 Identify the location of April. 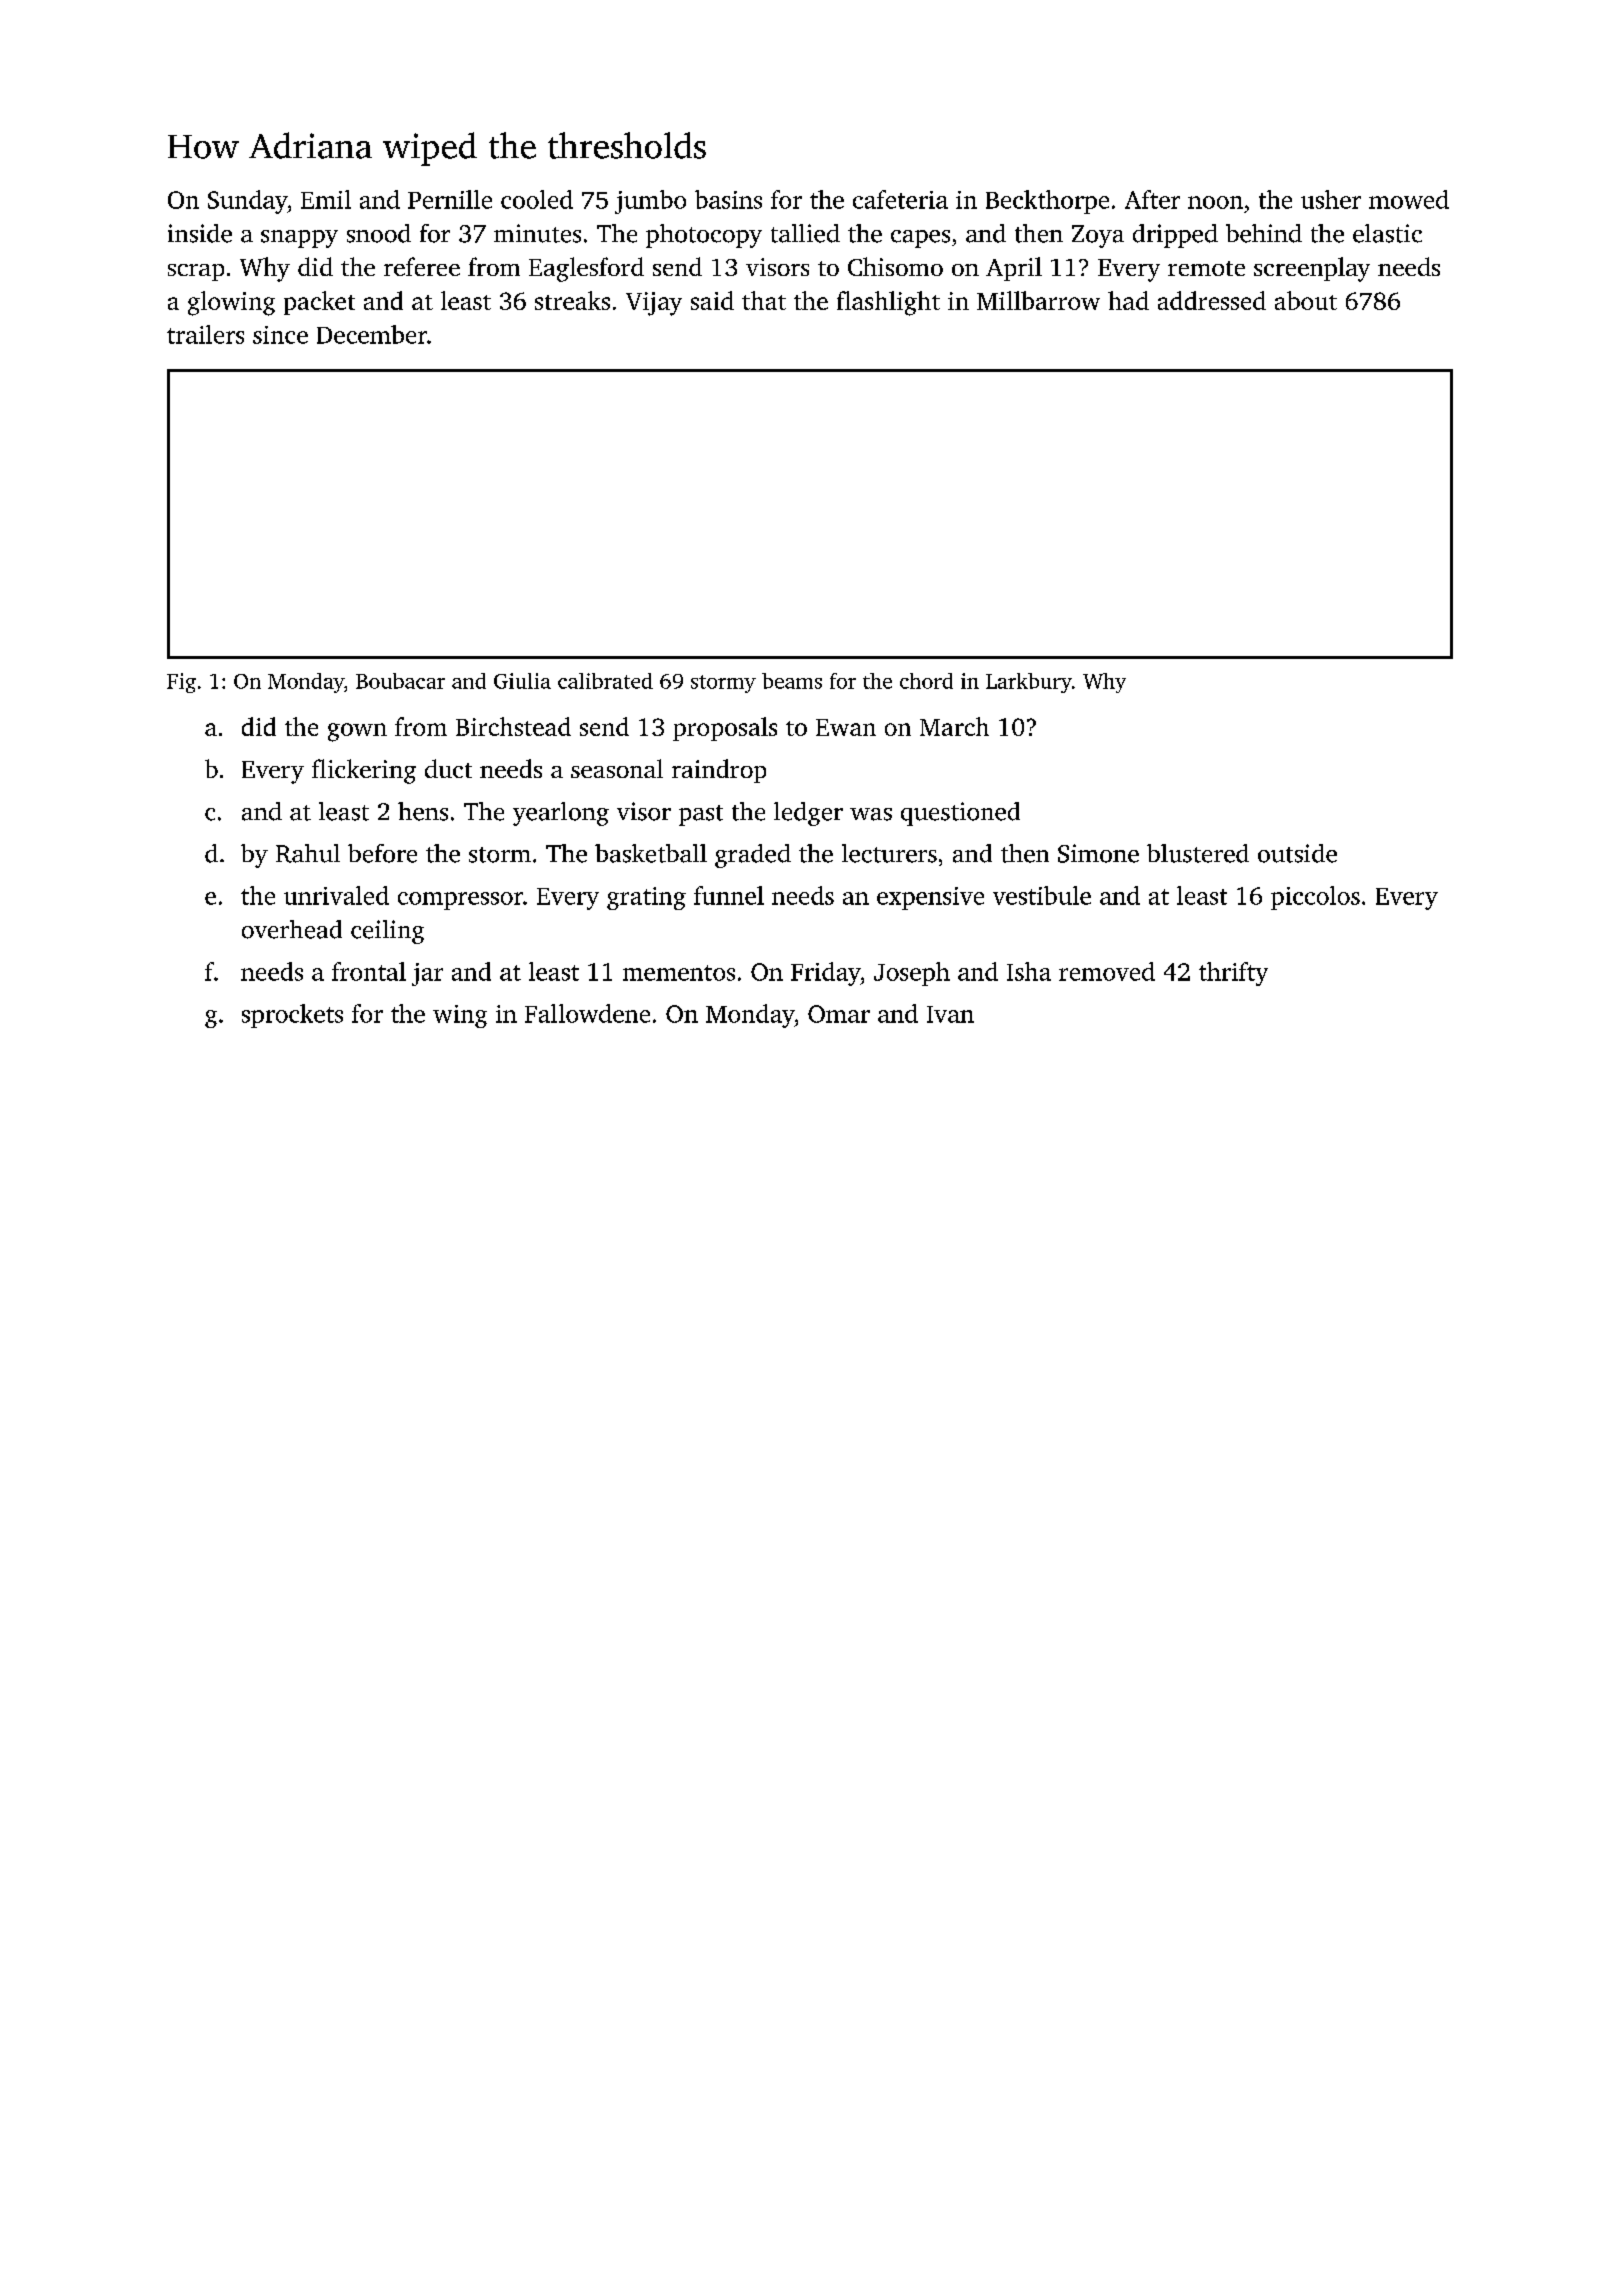
(1014, 269).
